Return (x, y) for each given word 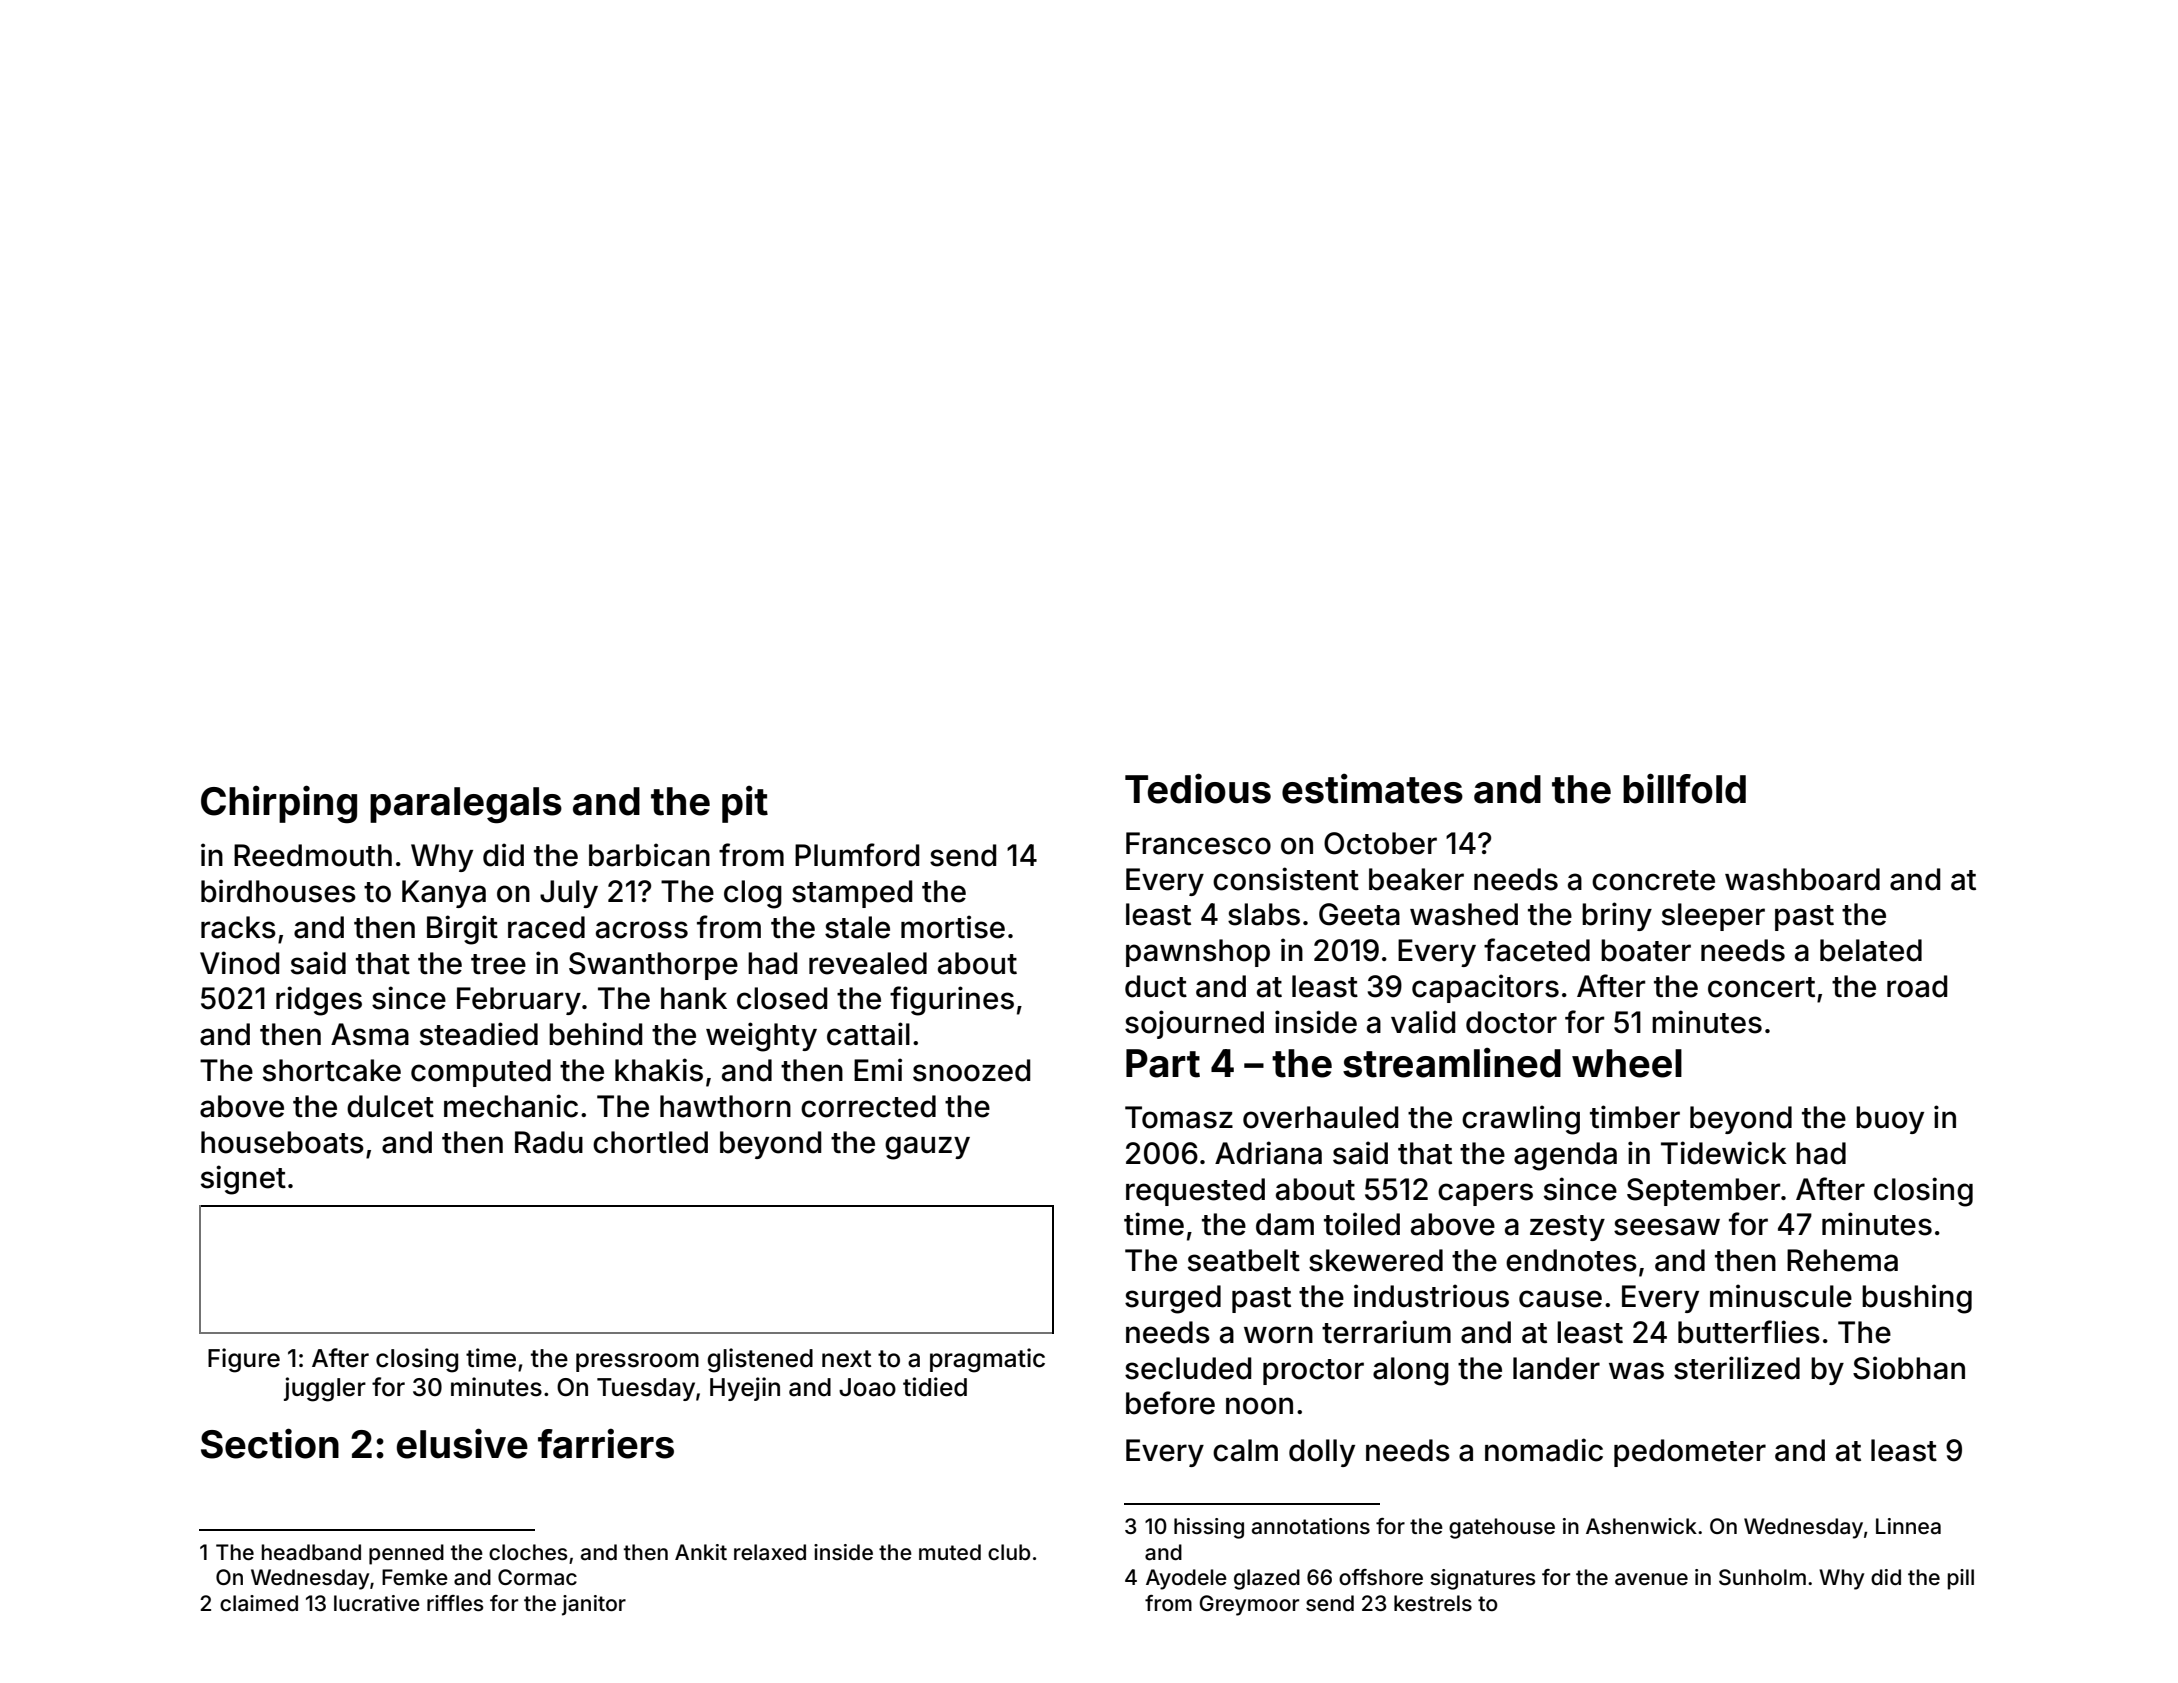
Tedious (1198, 788)
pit (745, 804)
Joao (867, 1387)
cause (1560, 1299)
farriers (606, 1443)
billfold (1684, 788)
